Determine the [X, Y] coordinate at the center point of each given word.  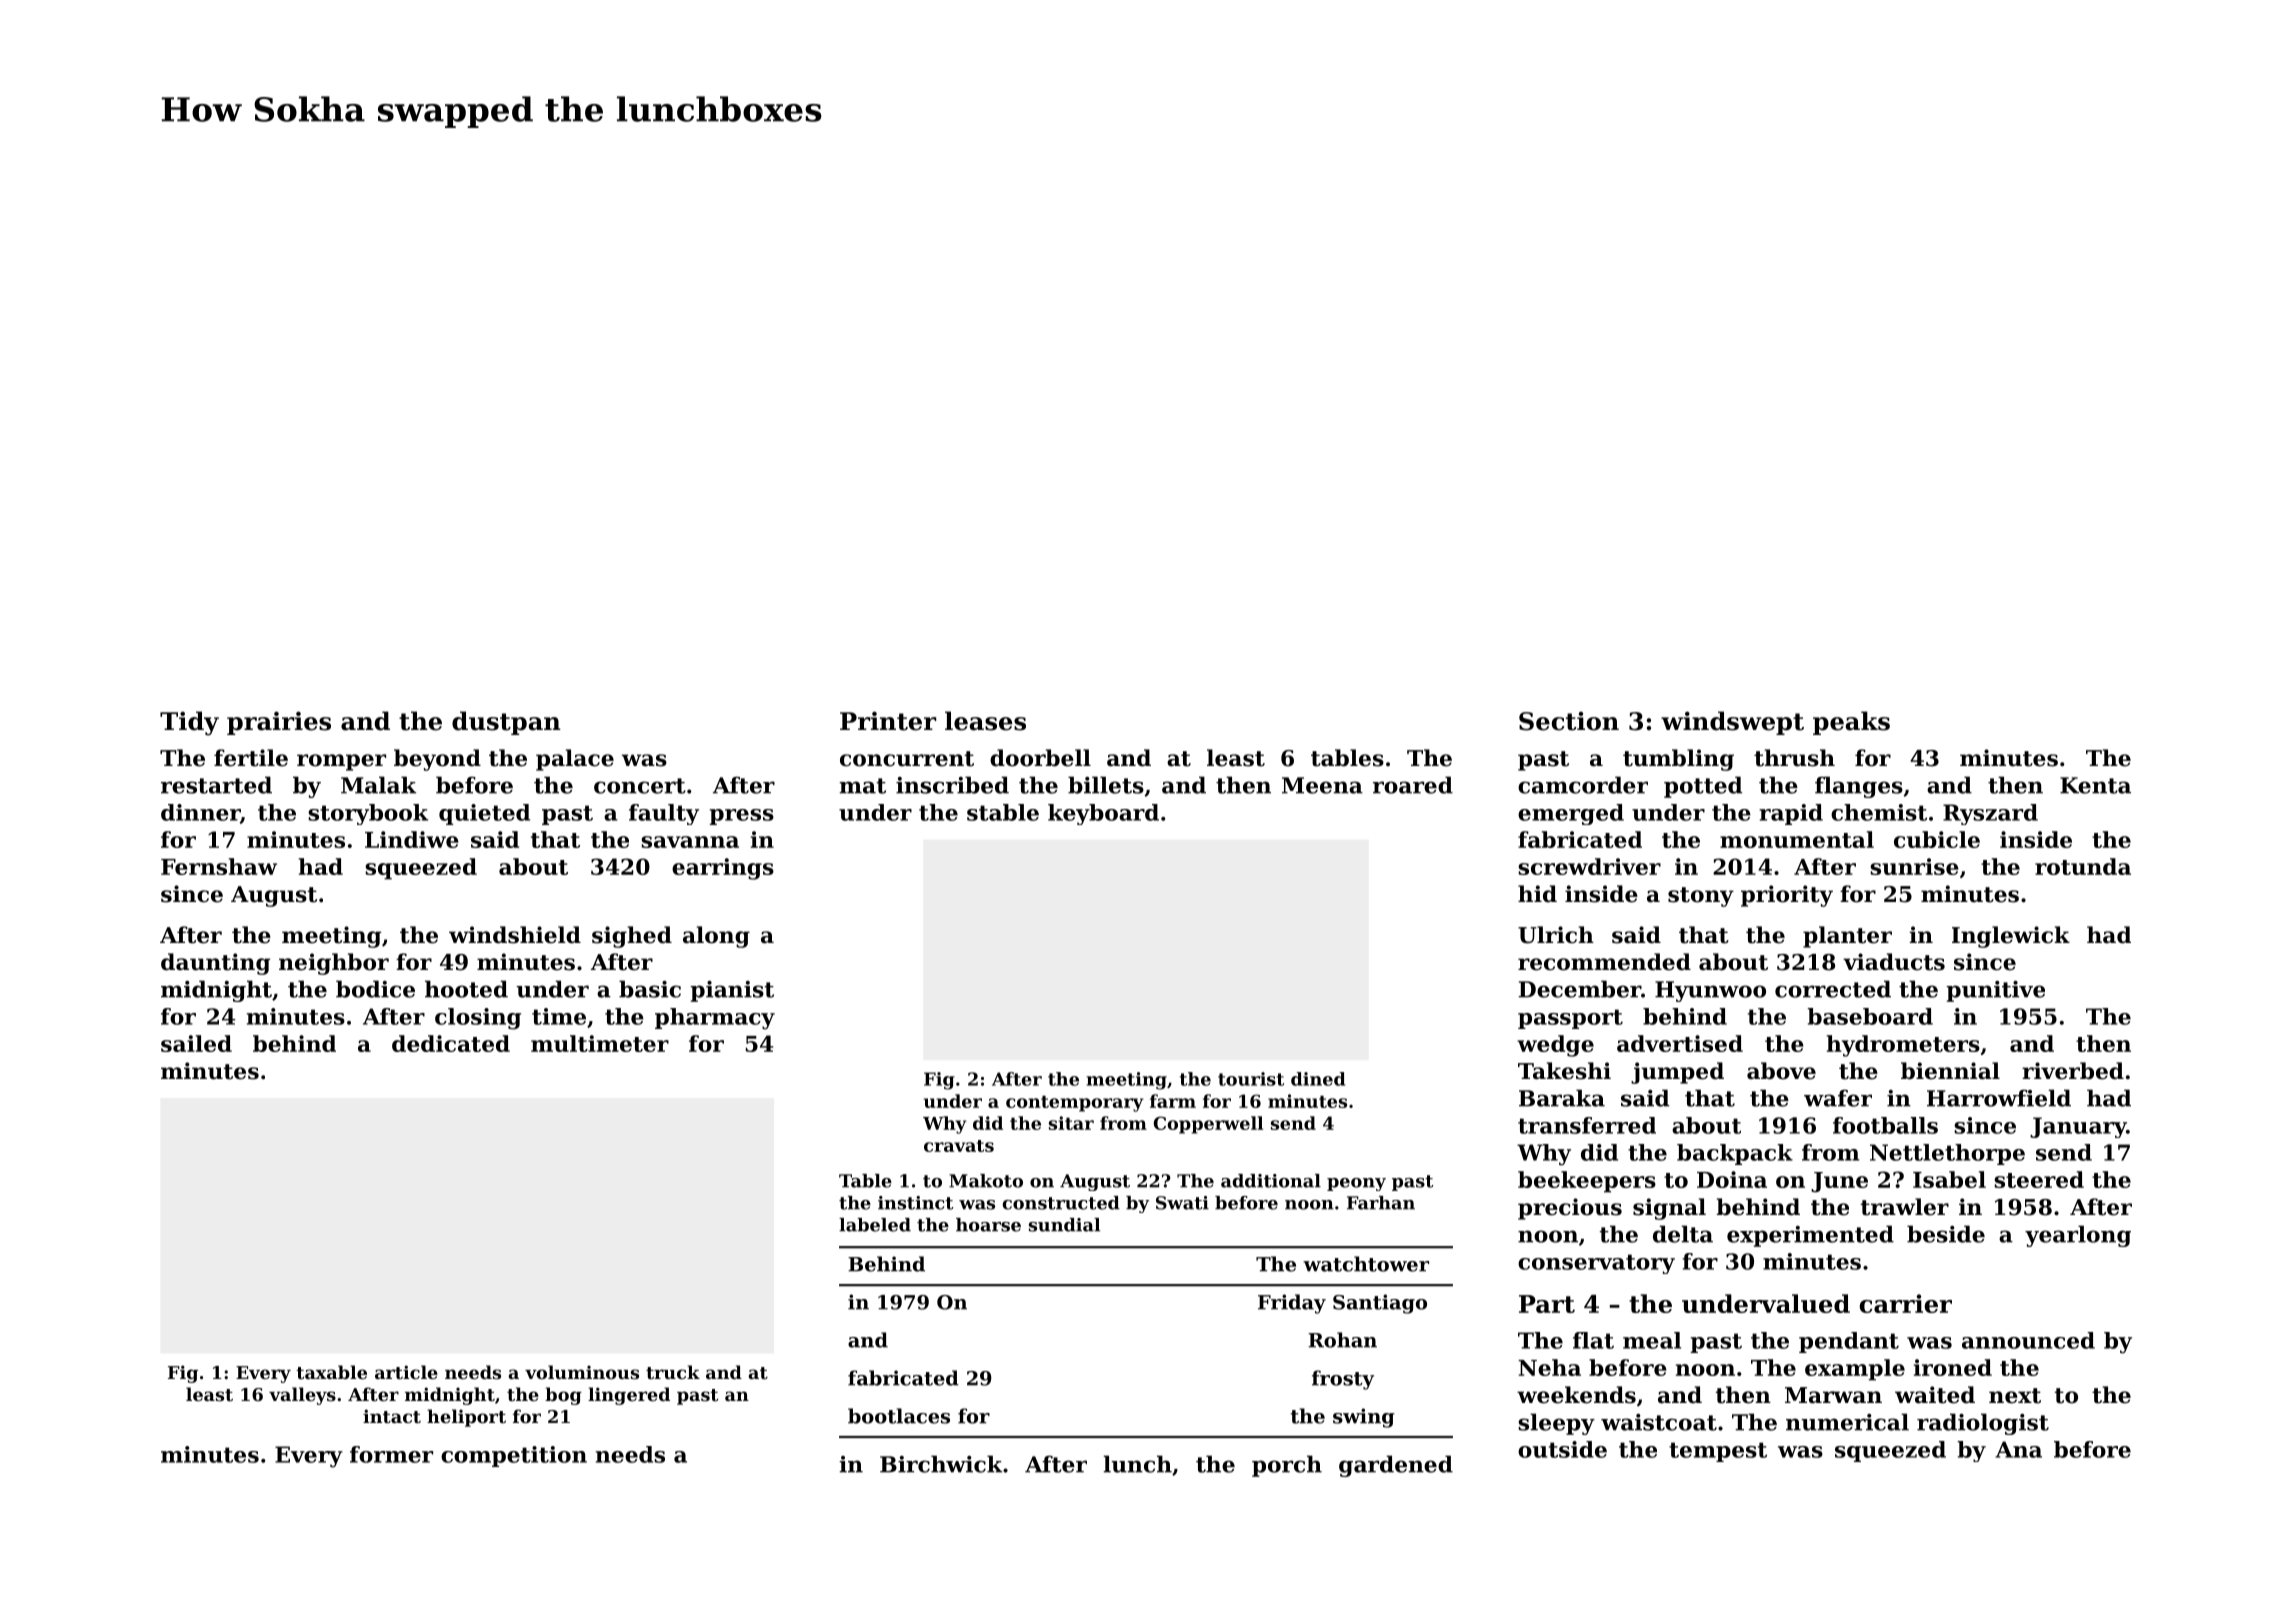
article [406, 1372]
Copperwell [1208, 1125]
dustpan [506, 723]
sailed [196, 1043]
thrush [1794, 758]
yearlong [2078, 1236]
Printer [888, 721]
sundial [1064, 1225]
